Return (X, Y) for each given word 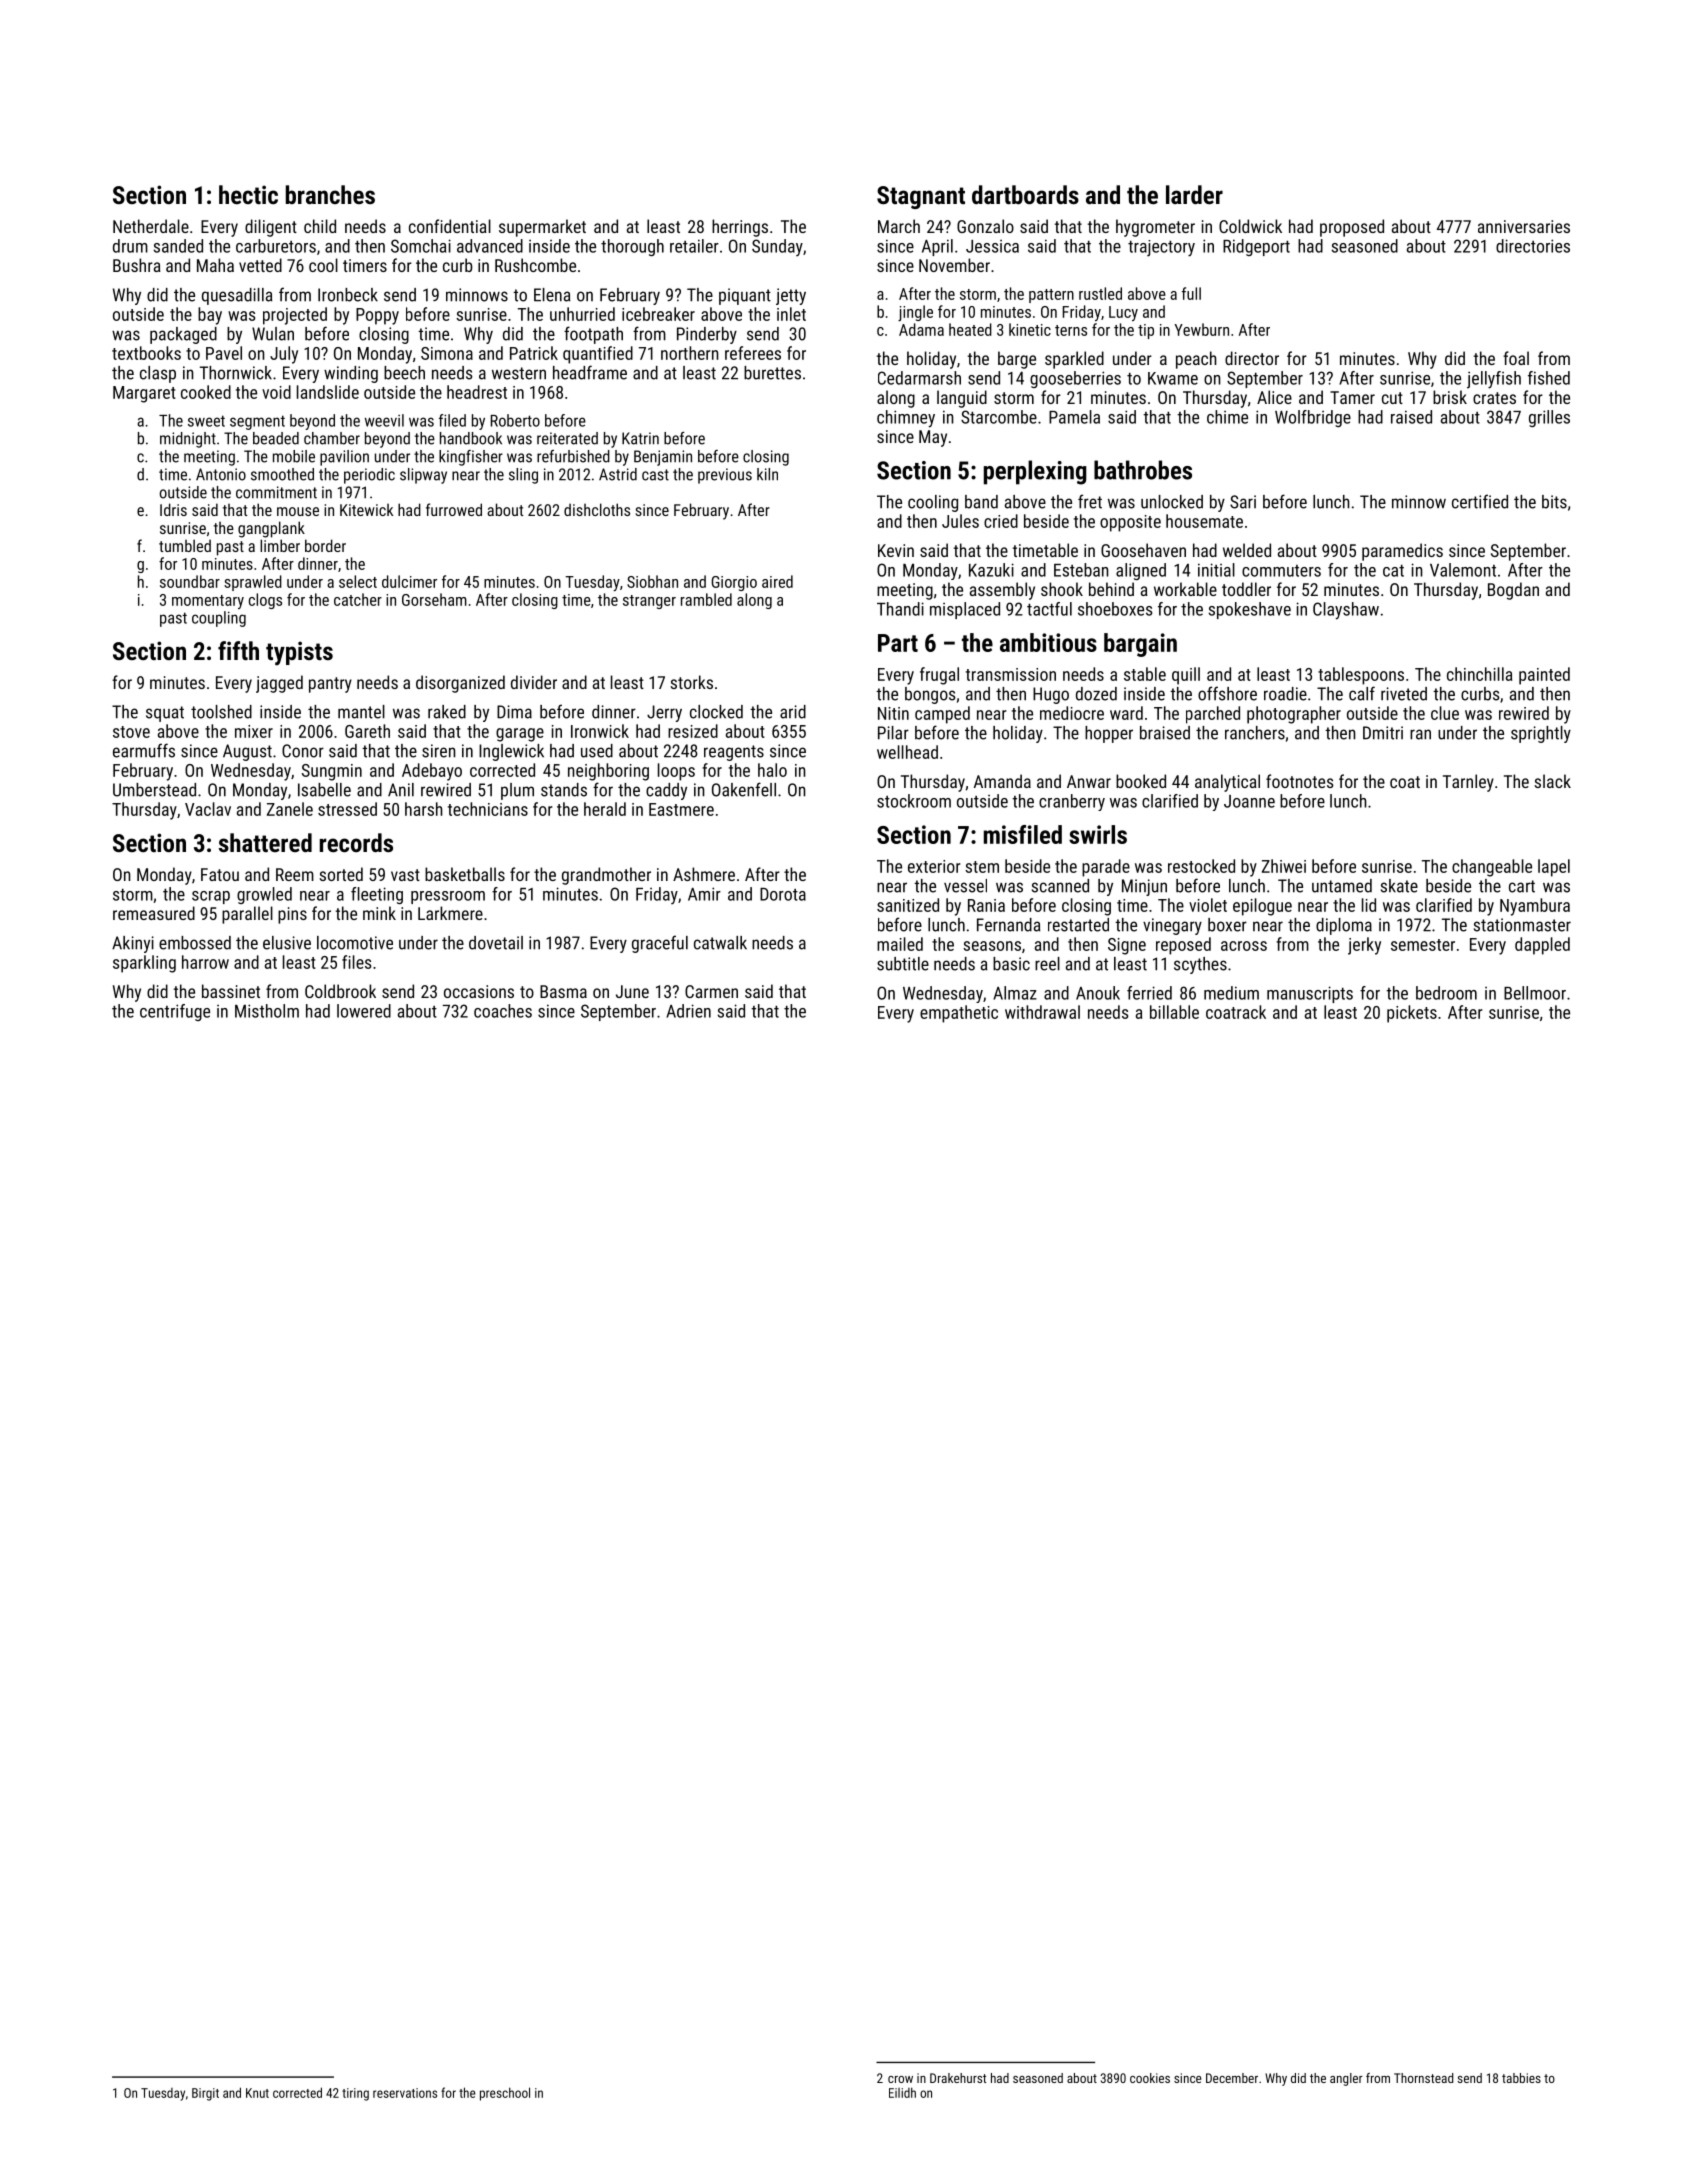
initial (1216, 570)
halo (772, 770)
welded (1247, 550)
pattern (1051, 296)
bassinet (231, 991)
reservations (405, 2093)
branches (330, 194)
